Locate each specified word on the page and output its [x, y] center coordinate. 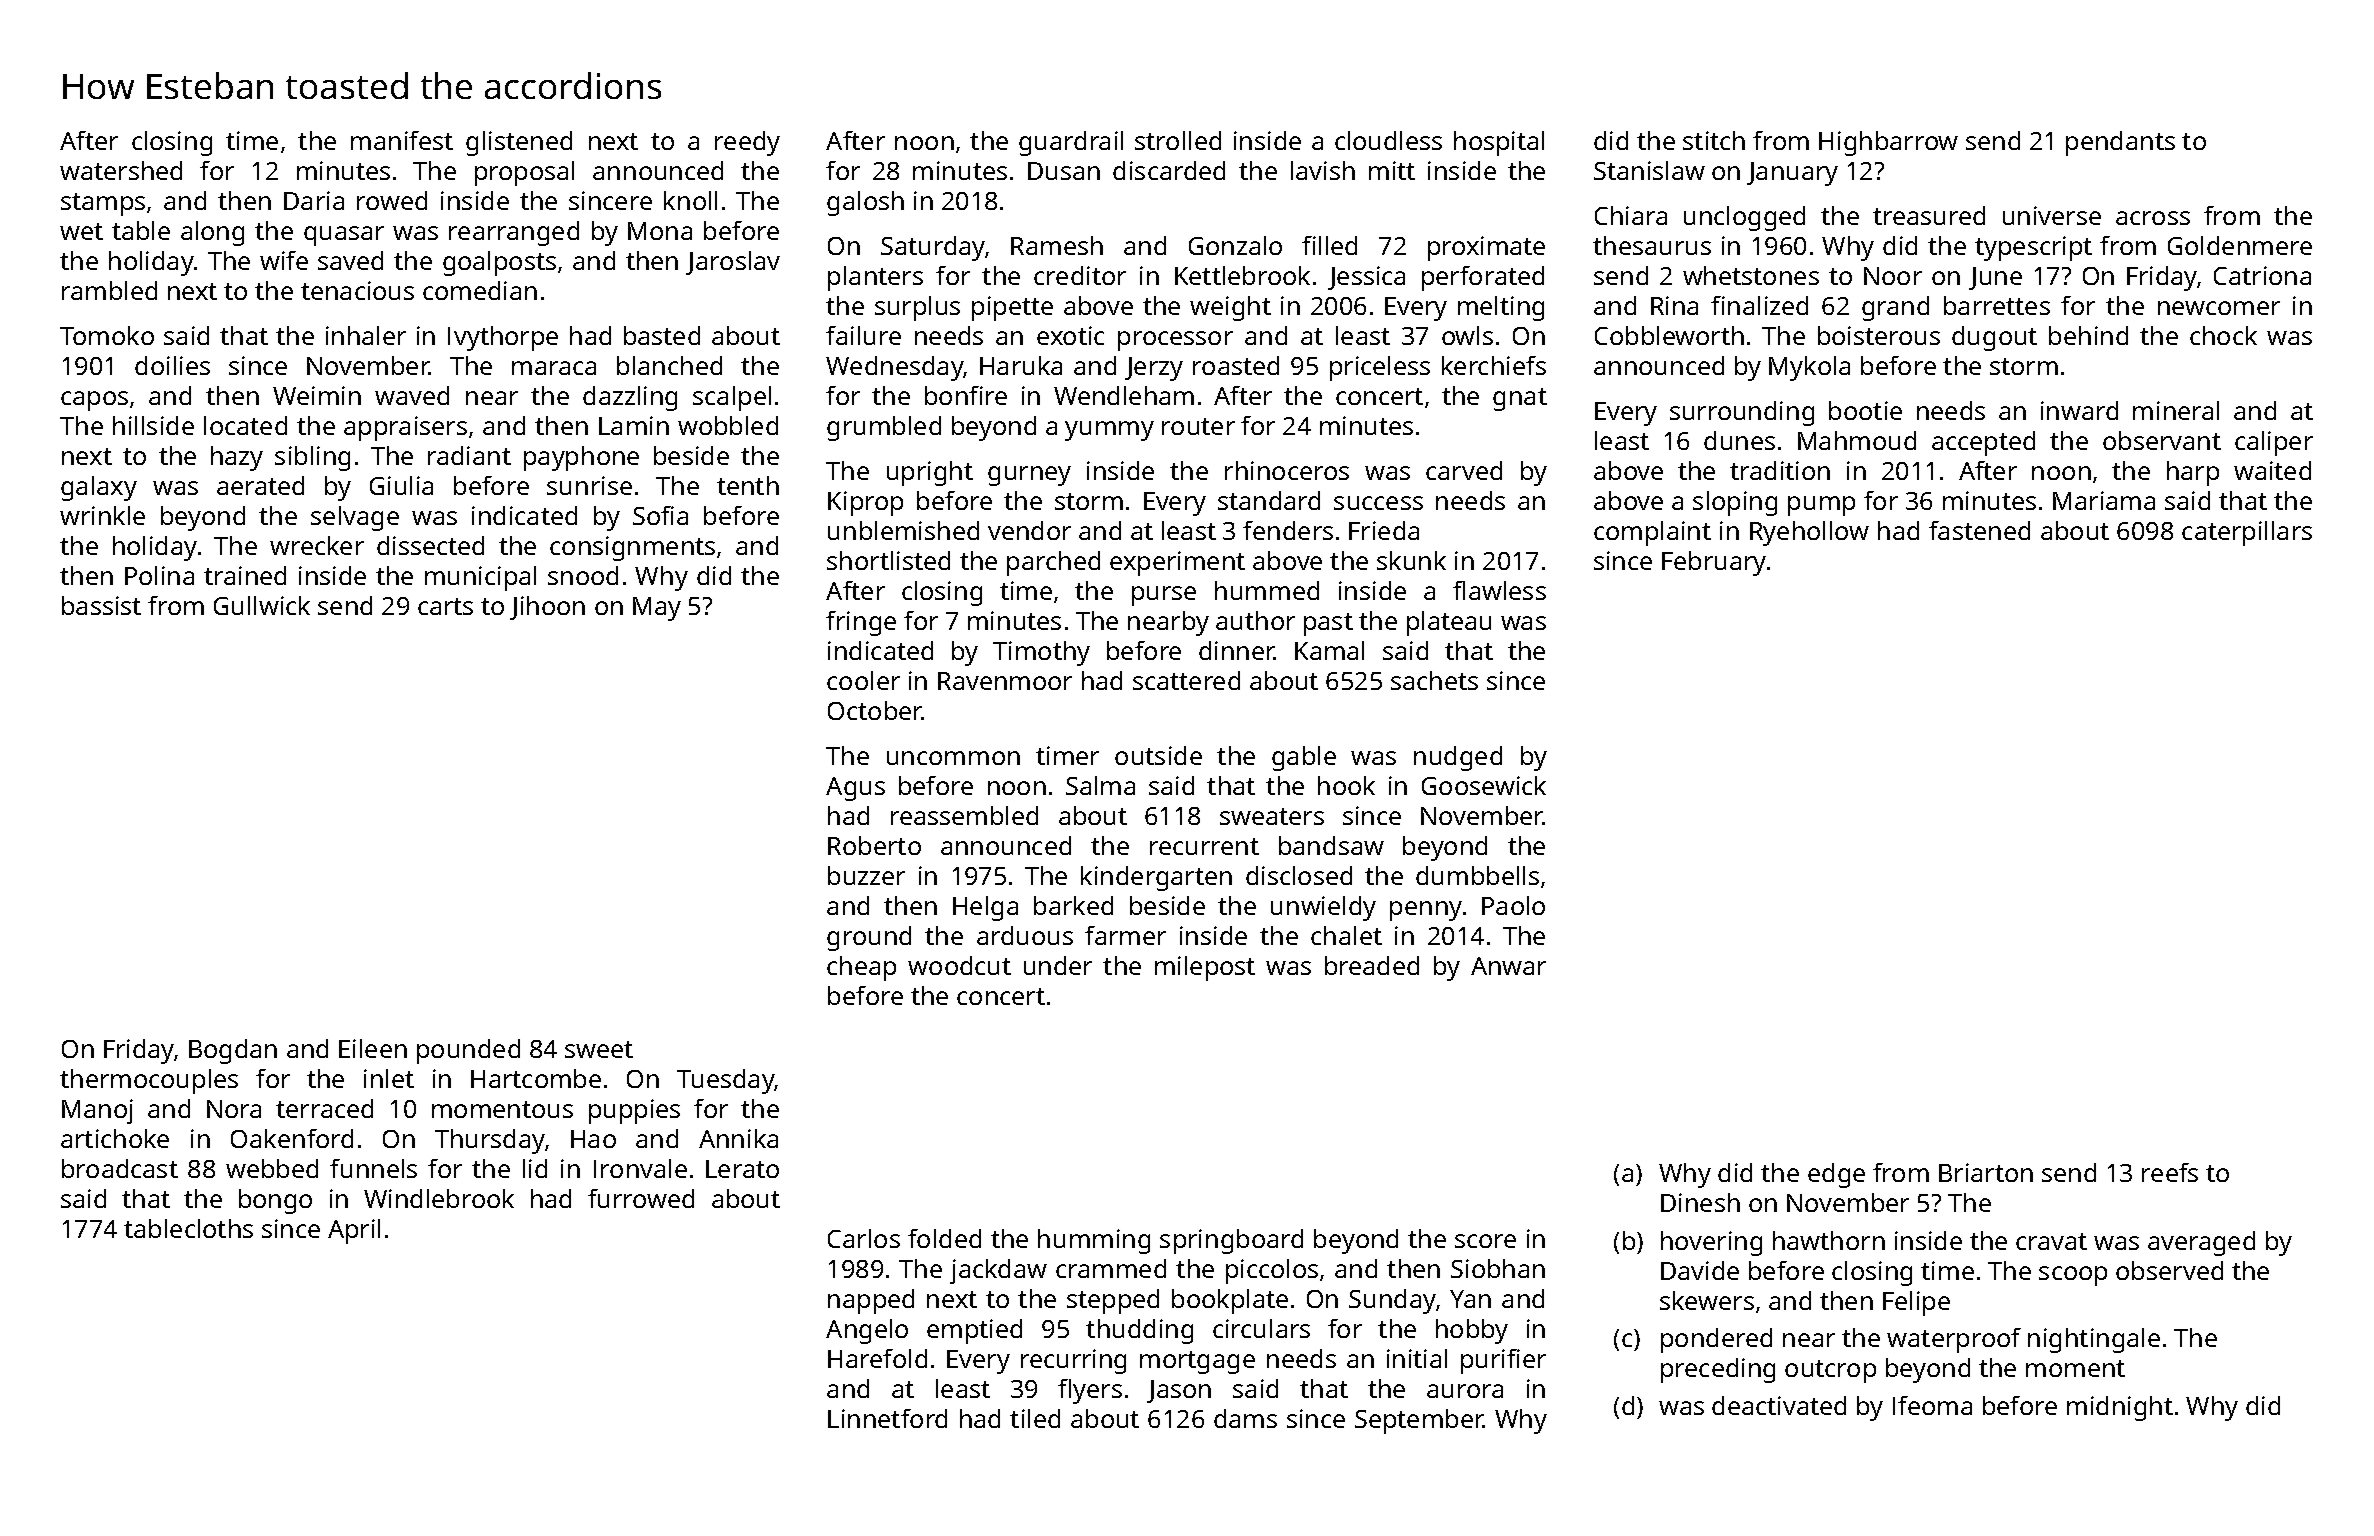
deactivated [1779, 1405]
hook [1346, 785]
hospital [1499, 143]
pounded [468, 1051]
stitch [1714, 140]
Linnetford [887, 1418]
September [1419, 1421]
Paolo [1513, 905]
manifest [402, 140]
